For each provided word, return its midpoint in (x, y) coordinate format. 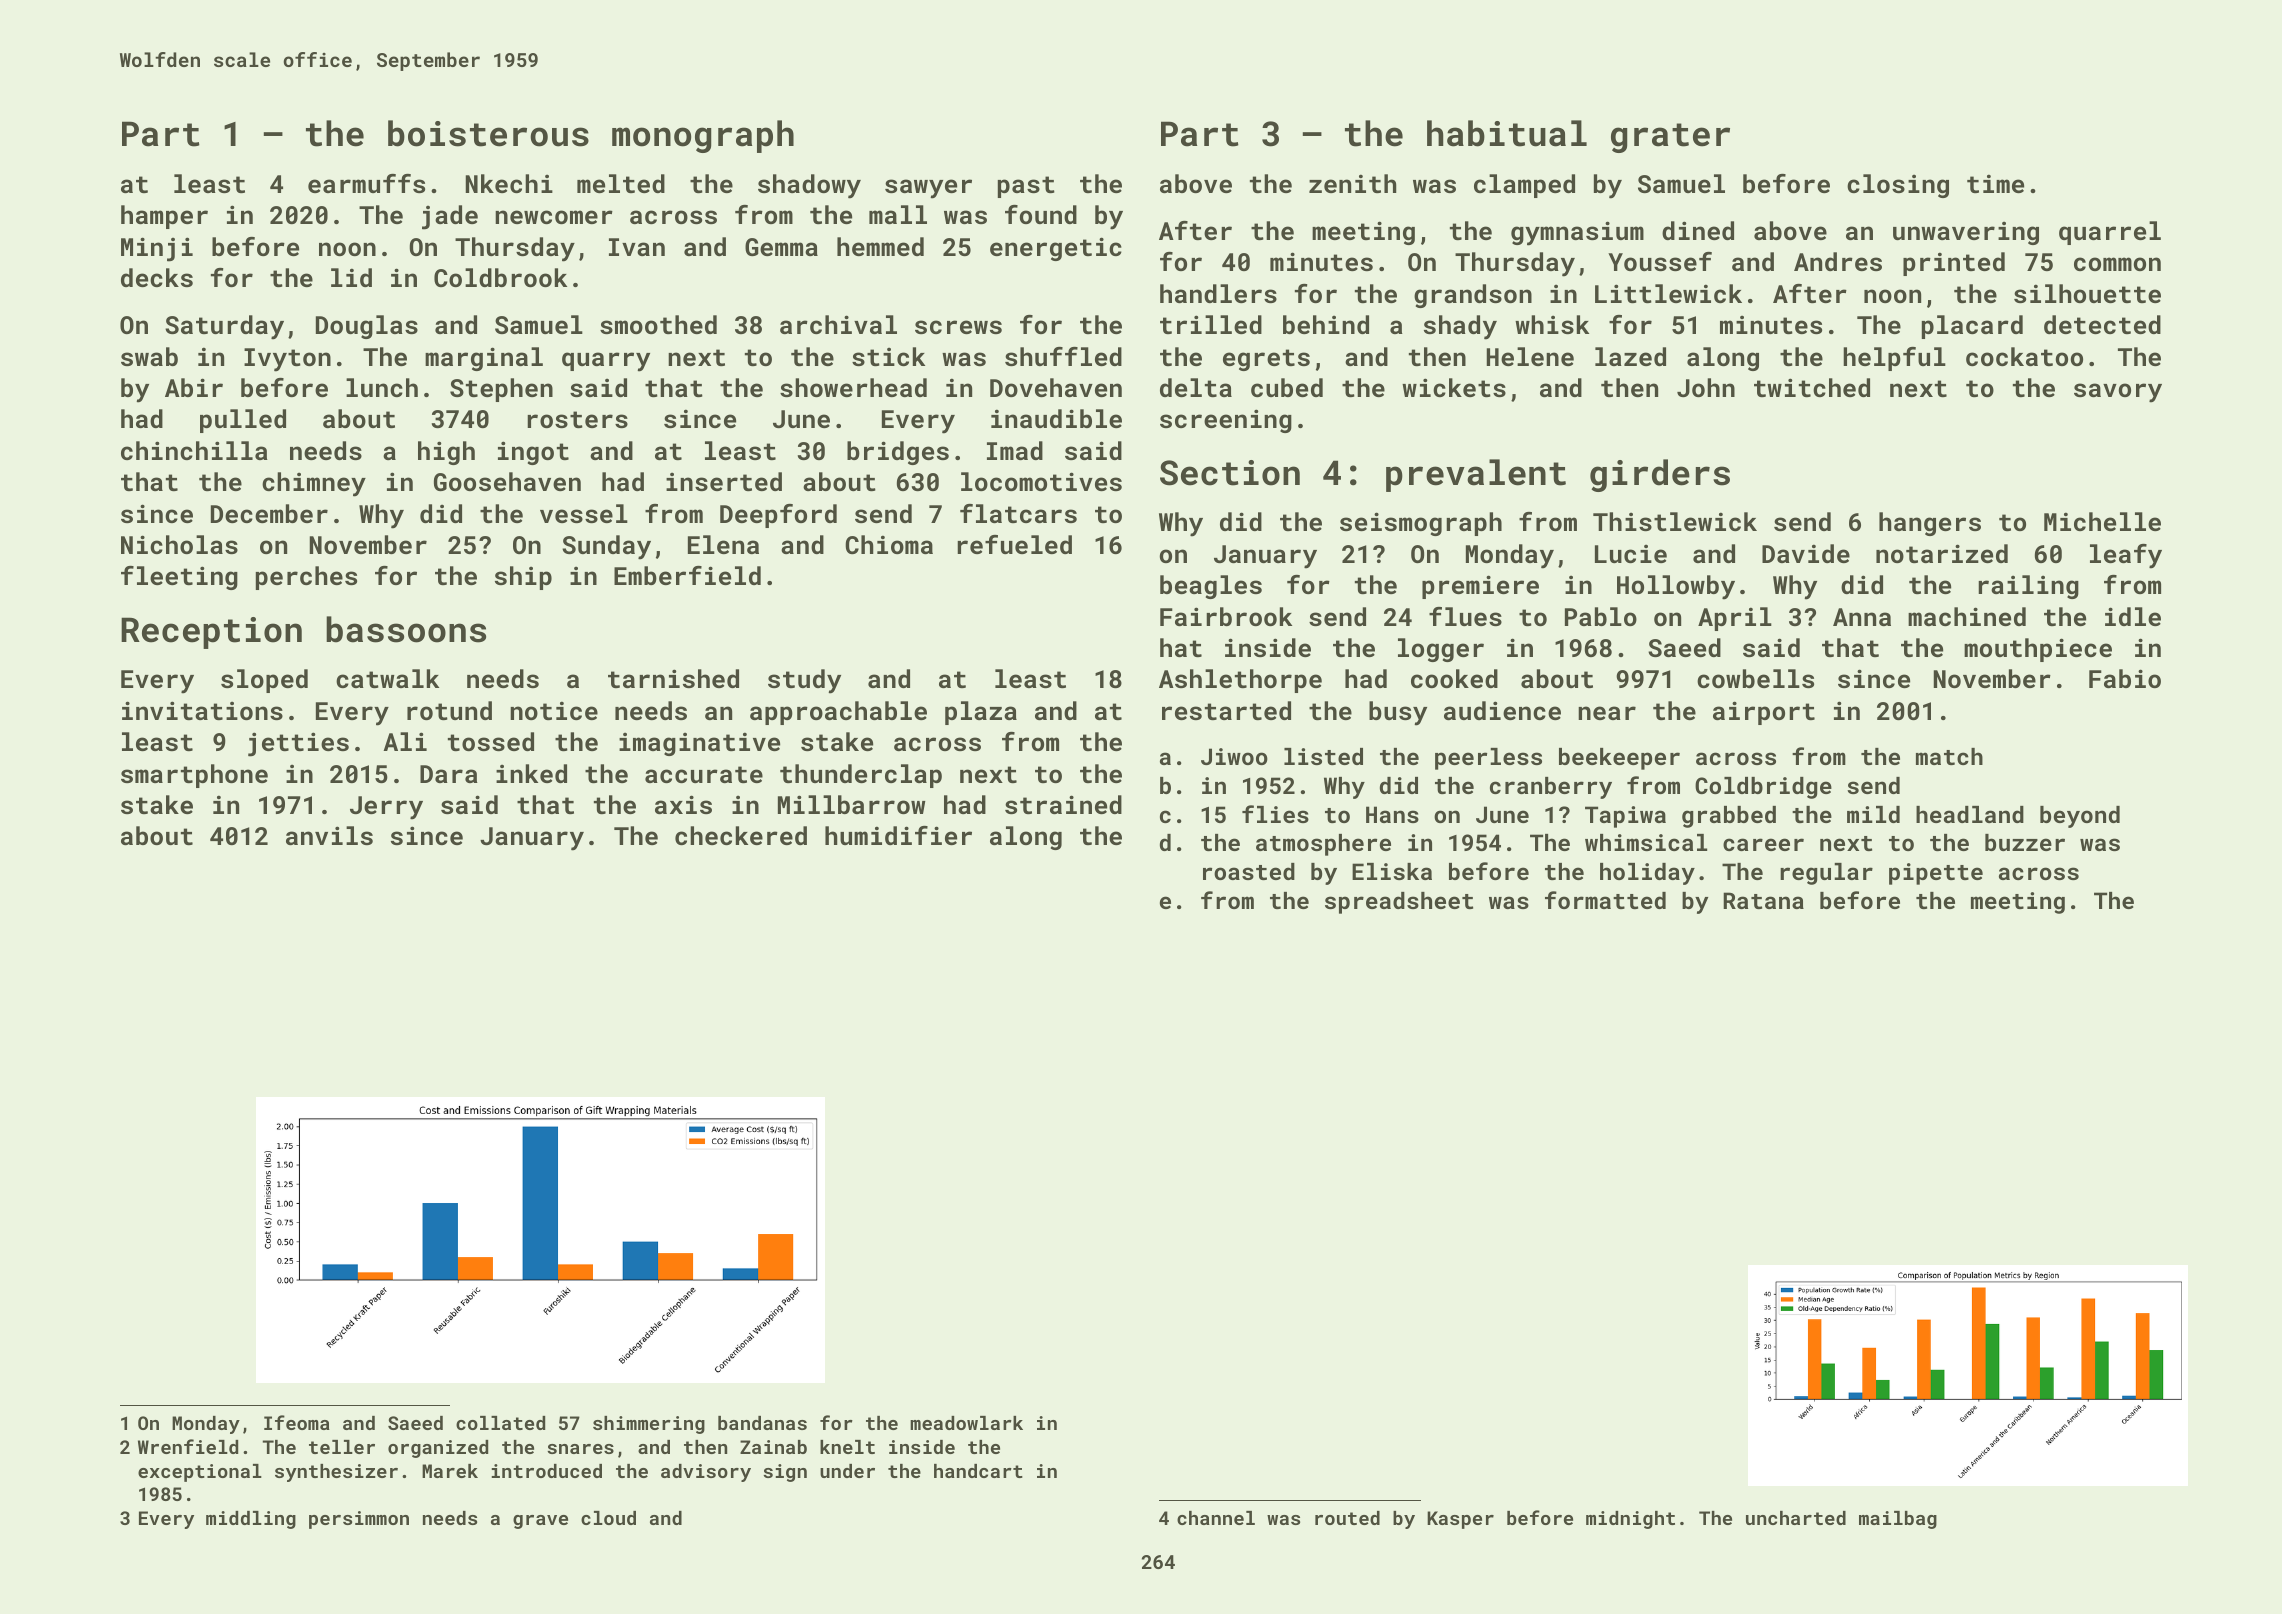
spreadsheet (1399, 903)
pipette (1936, 874)
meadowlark (966, 1423)
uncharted (1796, 1518)
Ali (405, 741)
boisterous (488, 133)
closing (1898, 186)
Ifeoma (297, 1422)
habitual (1507, 133)
